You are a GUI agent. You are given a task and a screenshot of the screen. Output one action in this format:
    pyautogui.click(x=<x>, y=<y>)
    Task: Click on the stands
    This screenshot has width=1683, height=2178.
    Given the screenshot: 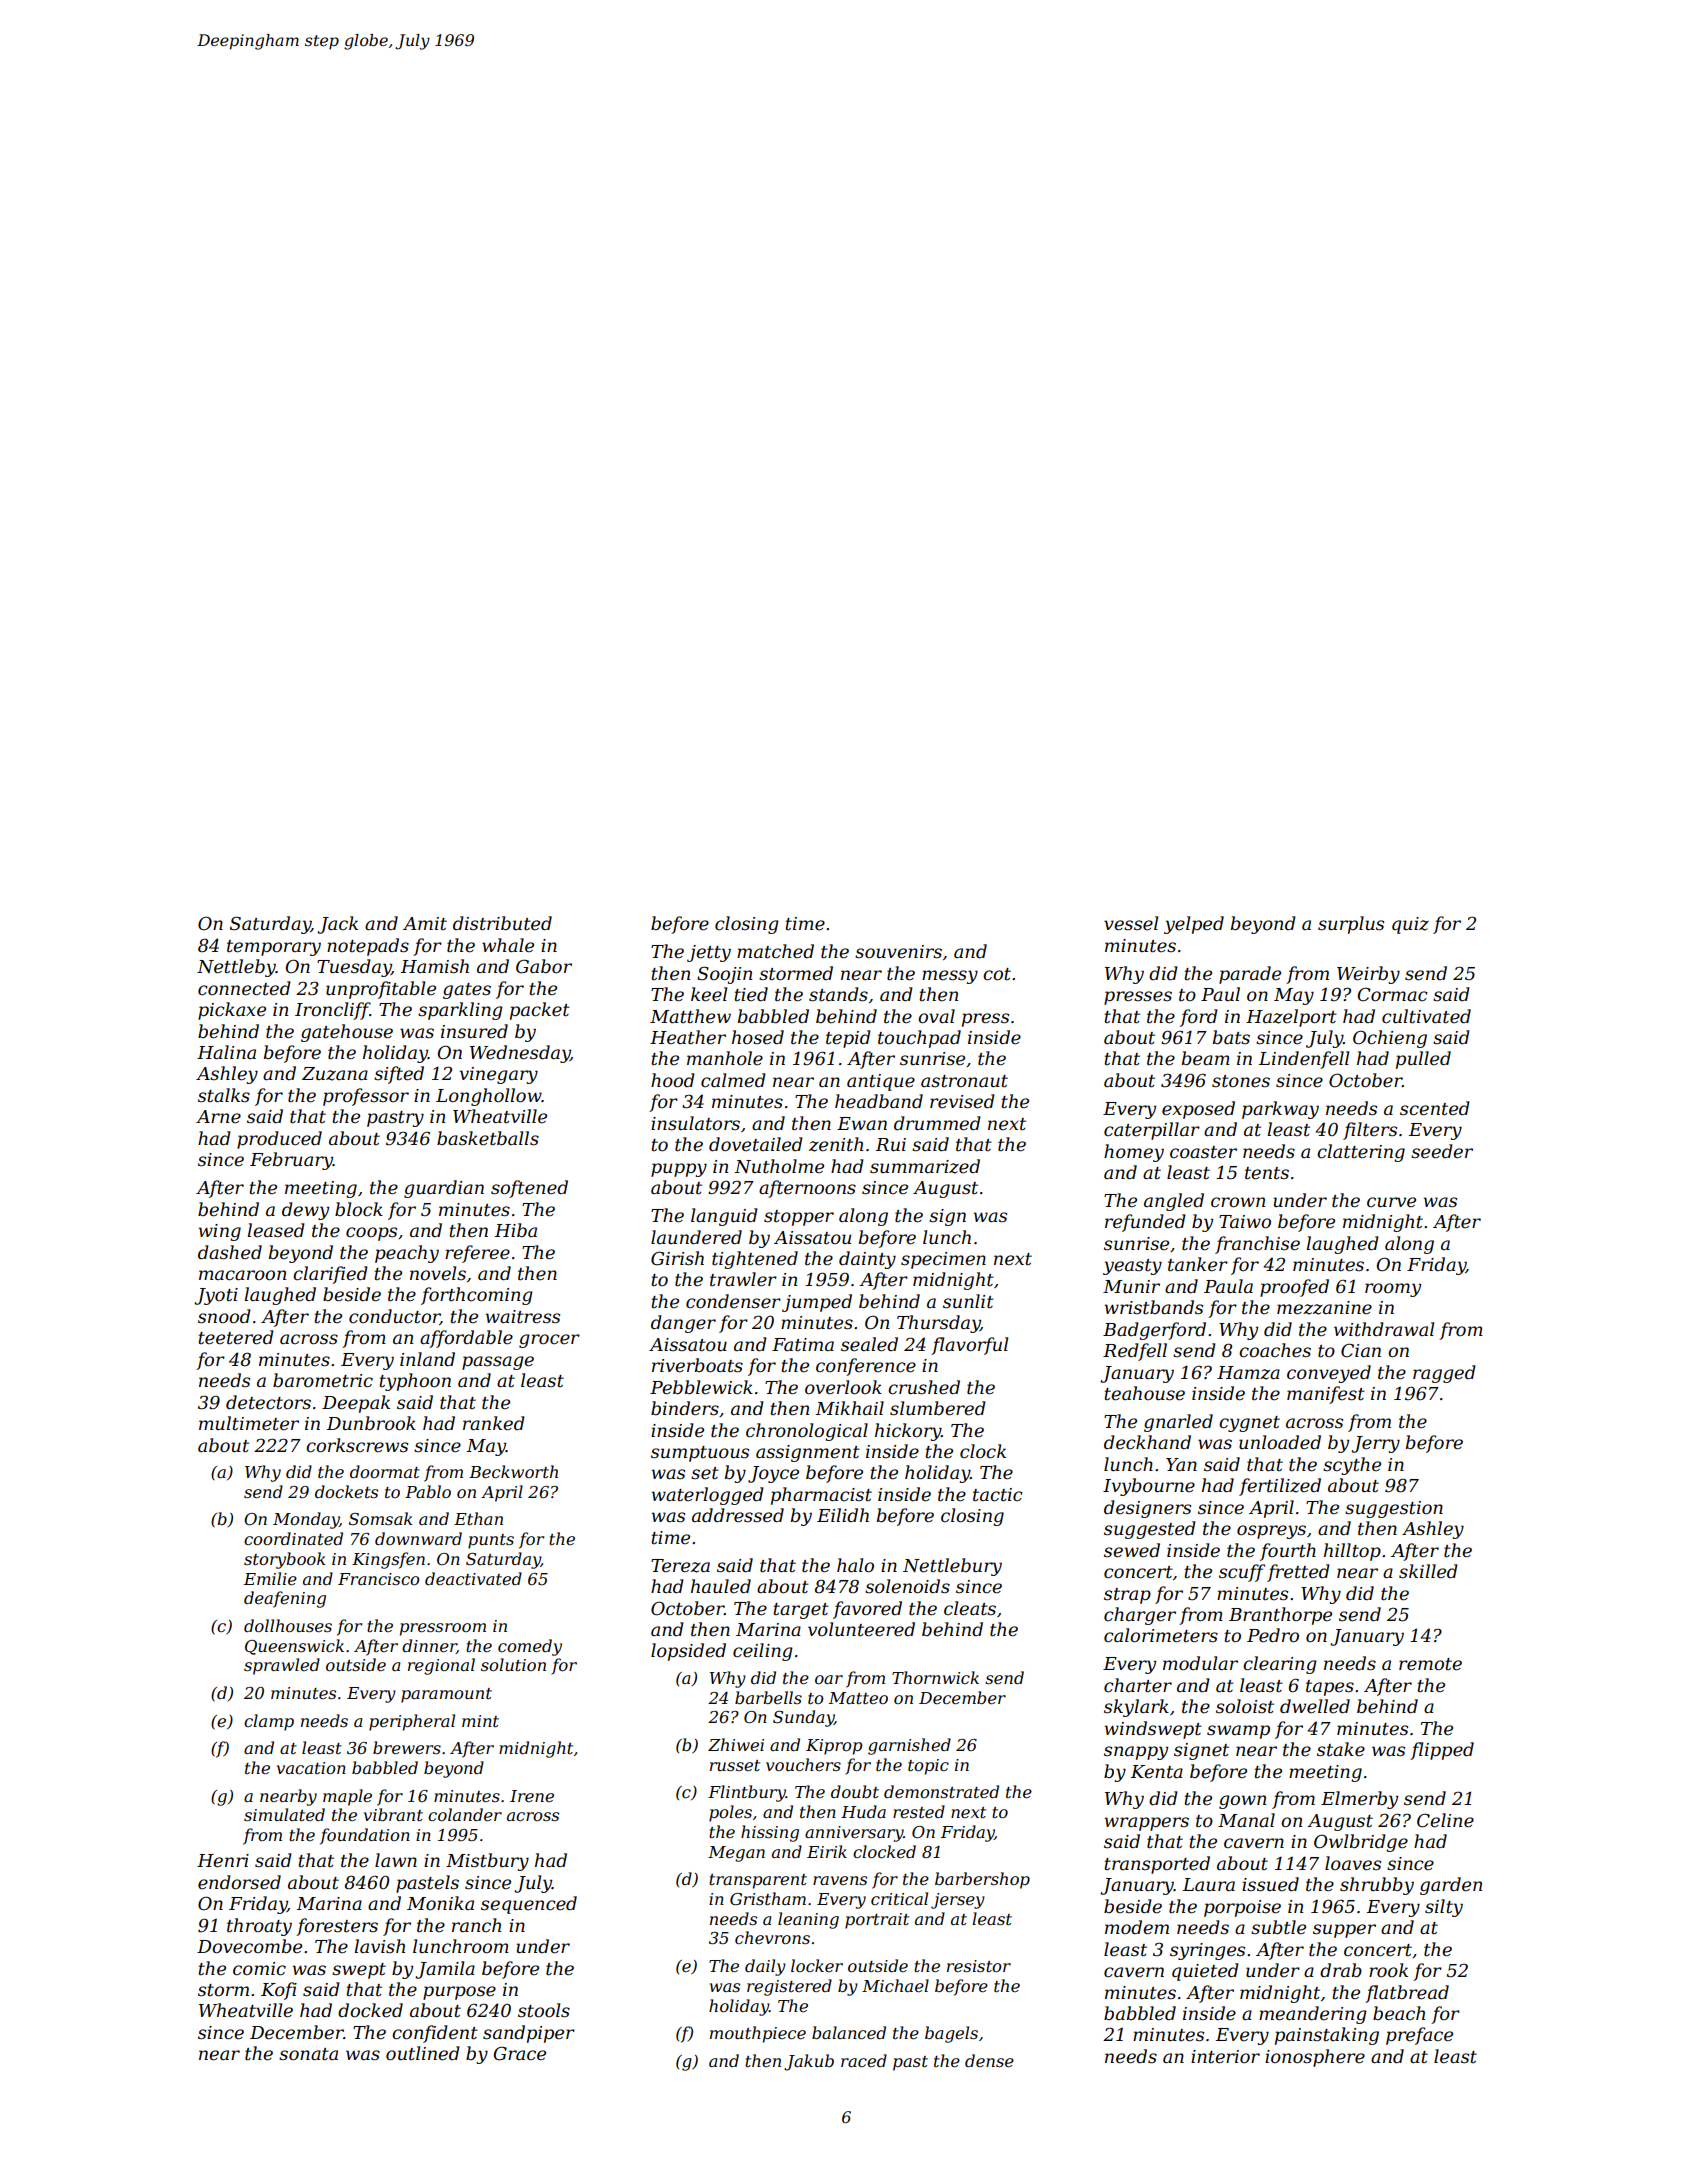 What is the action you would take?
    pyautogui.click(x=838, y=994)
